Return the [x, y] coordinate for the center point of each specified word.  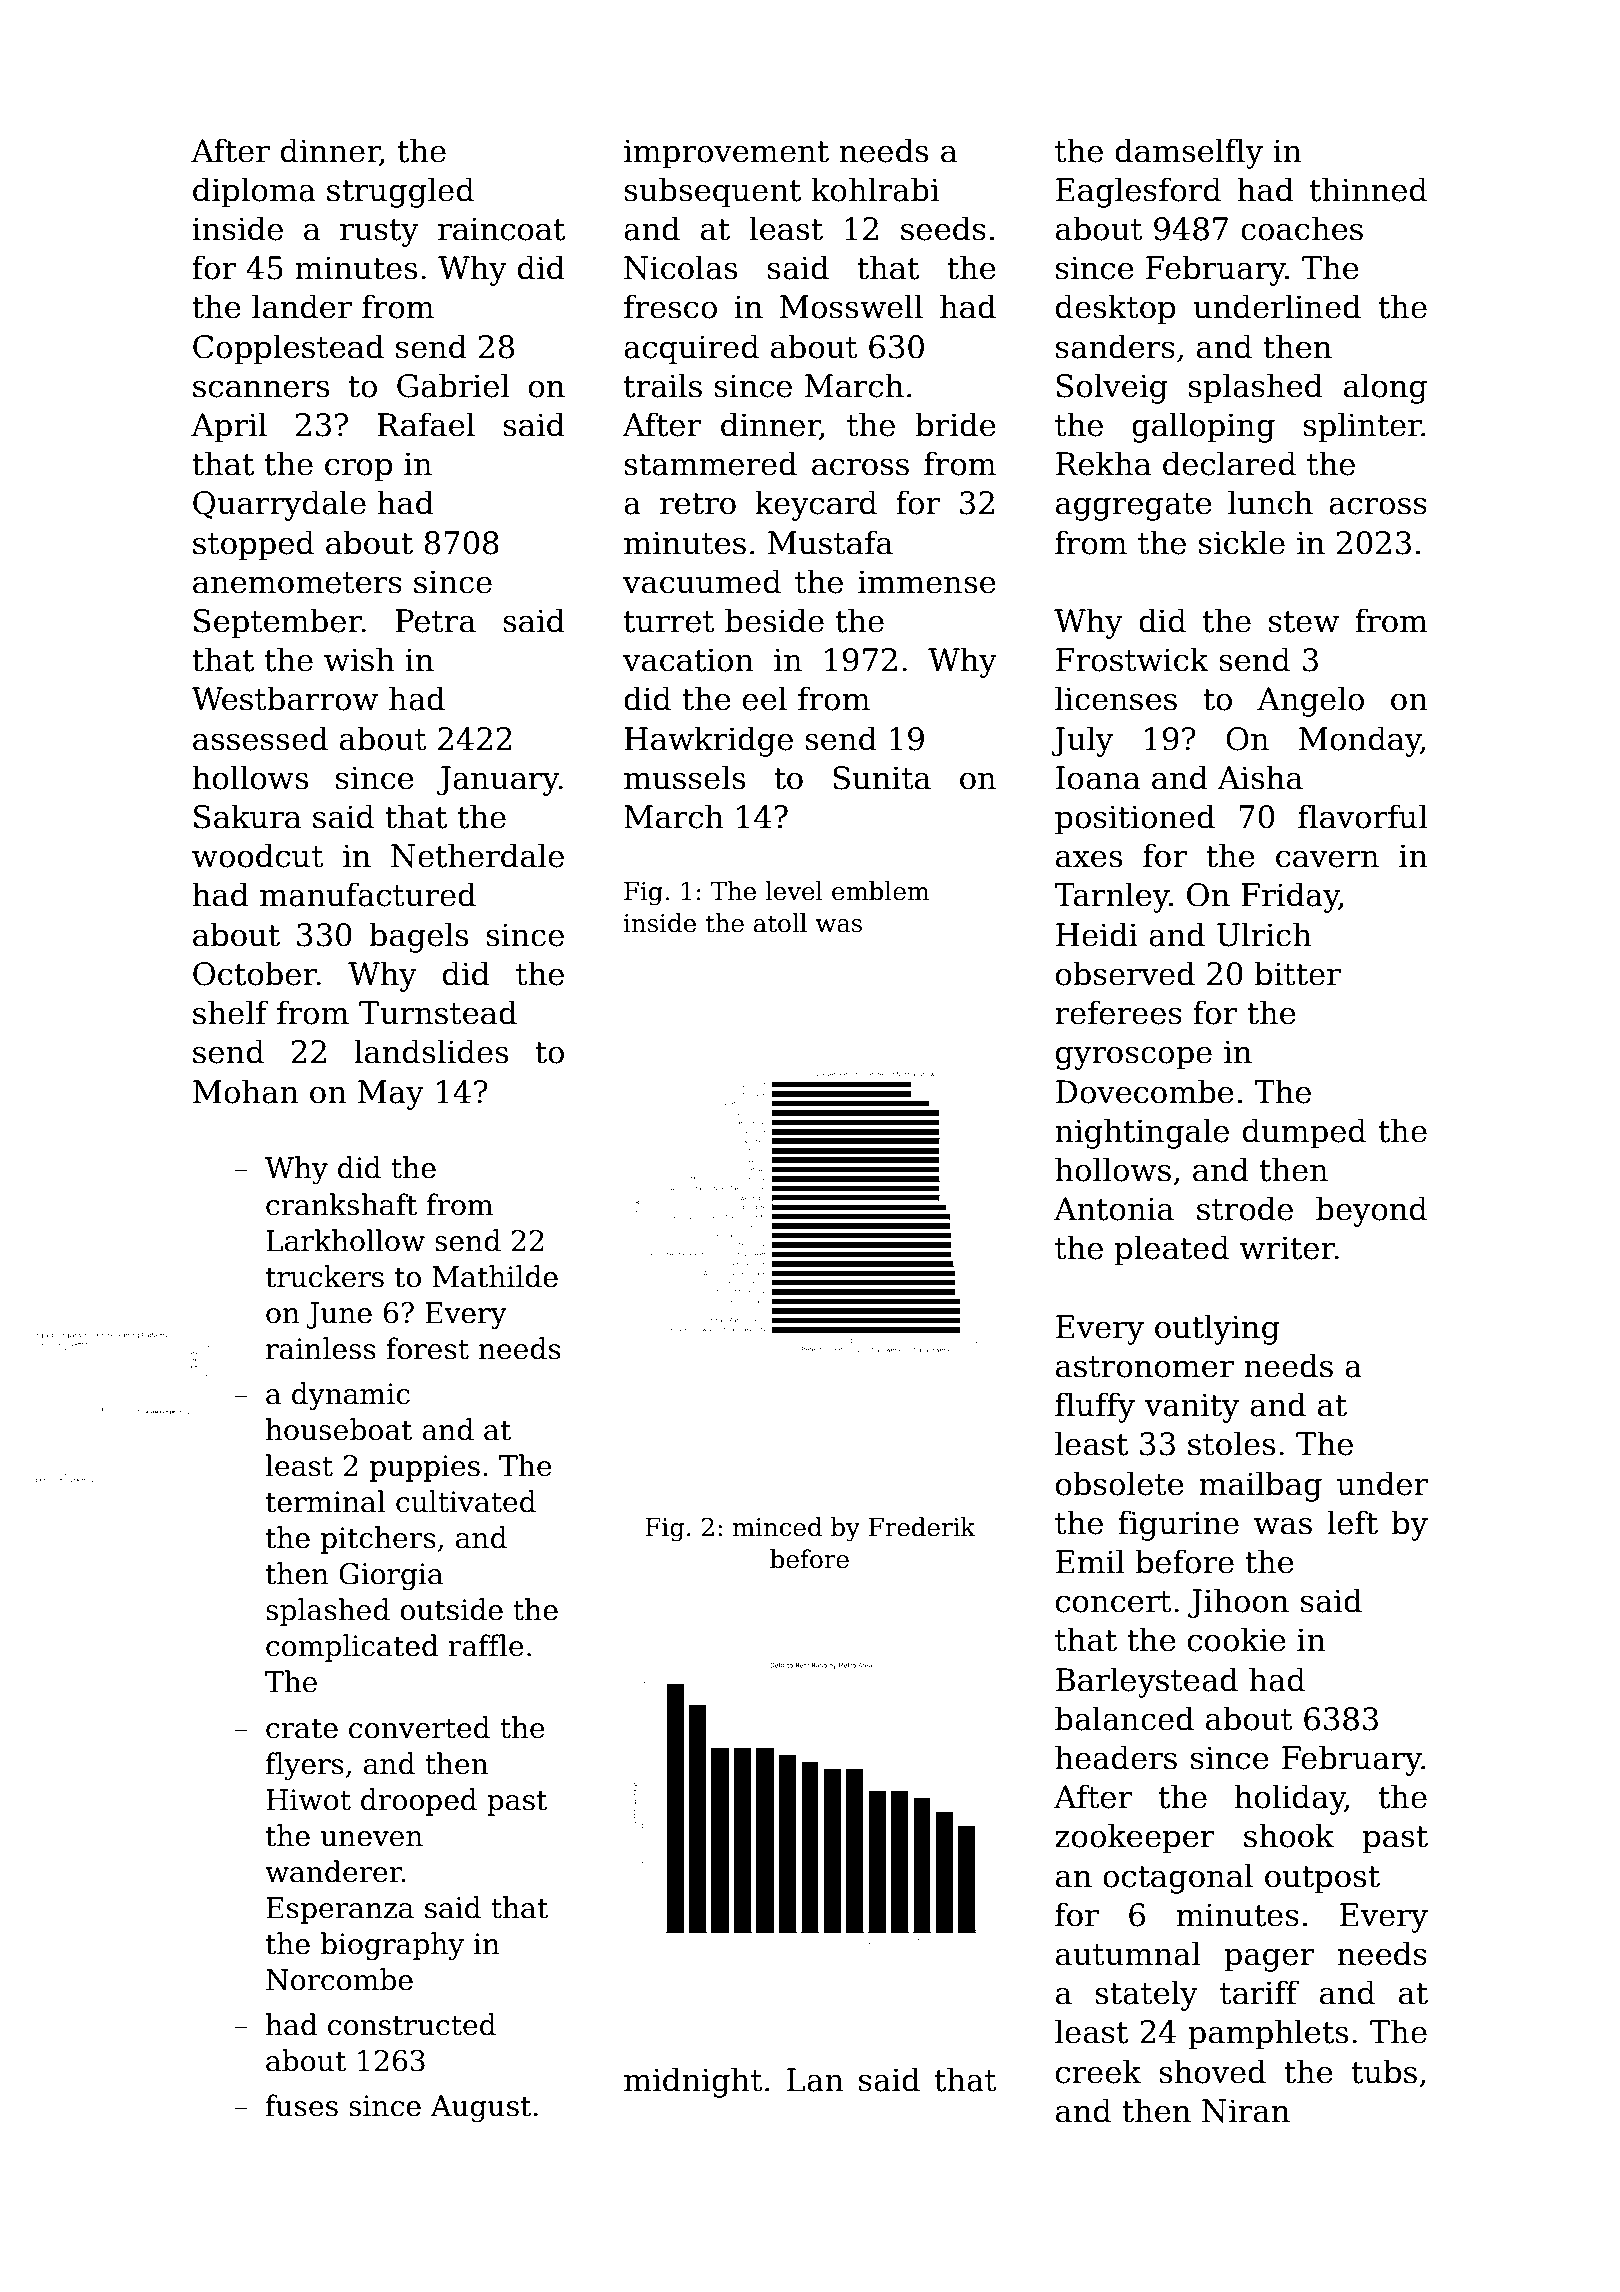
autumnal [1128, 1953]
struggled [400, 192]
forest [427, 1348]
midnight [693, 2082]
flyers [305, 1766]
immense [927, 582]
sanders [1115, 346]
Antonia [1114, 1209]
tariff [1259, 1992]
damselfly [1189, 153]
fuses [302, 2105]
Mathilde [495, 1276]
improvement [726, 154]
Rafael [426, 424]
